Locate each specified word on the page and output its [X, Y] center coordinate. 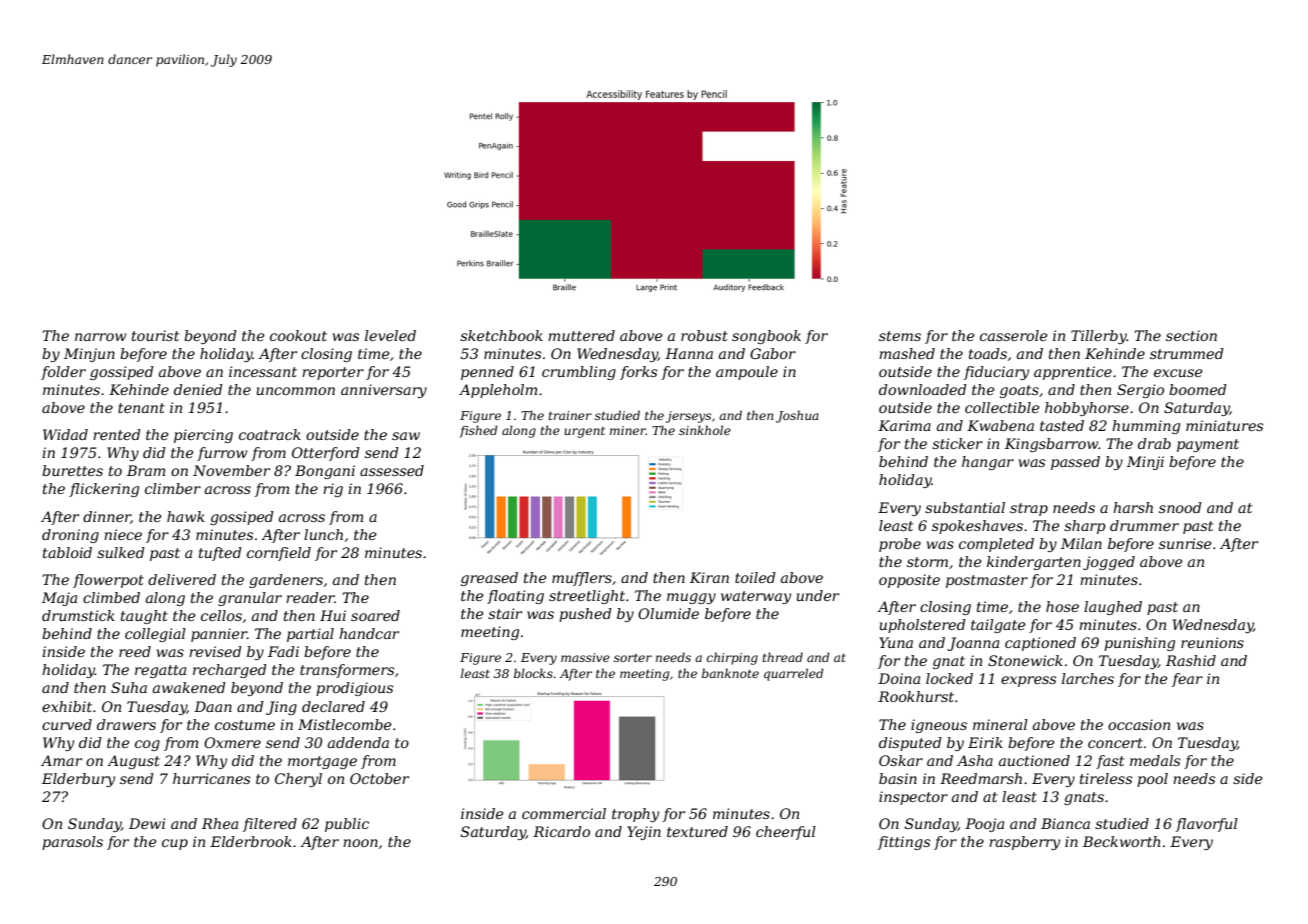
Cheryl [298, 780]
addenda [358, 742]
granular [250, 599]
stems [900, 336]
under [818, 595]
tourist [155, 335]
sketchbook [501, 335]
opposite [909, 581]
